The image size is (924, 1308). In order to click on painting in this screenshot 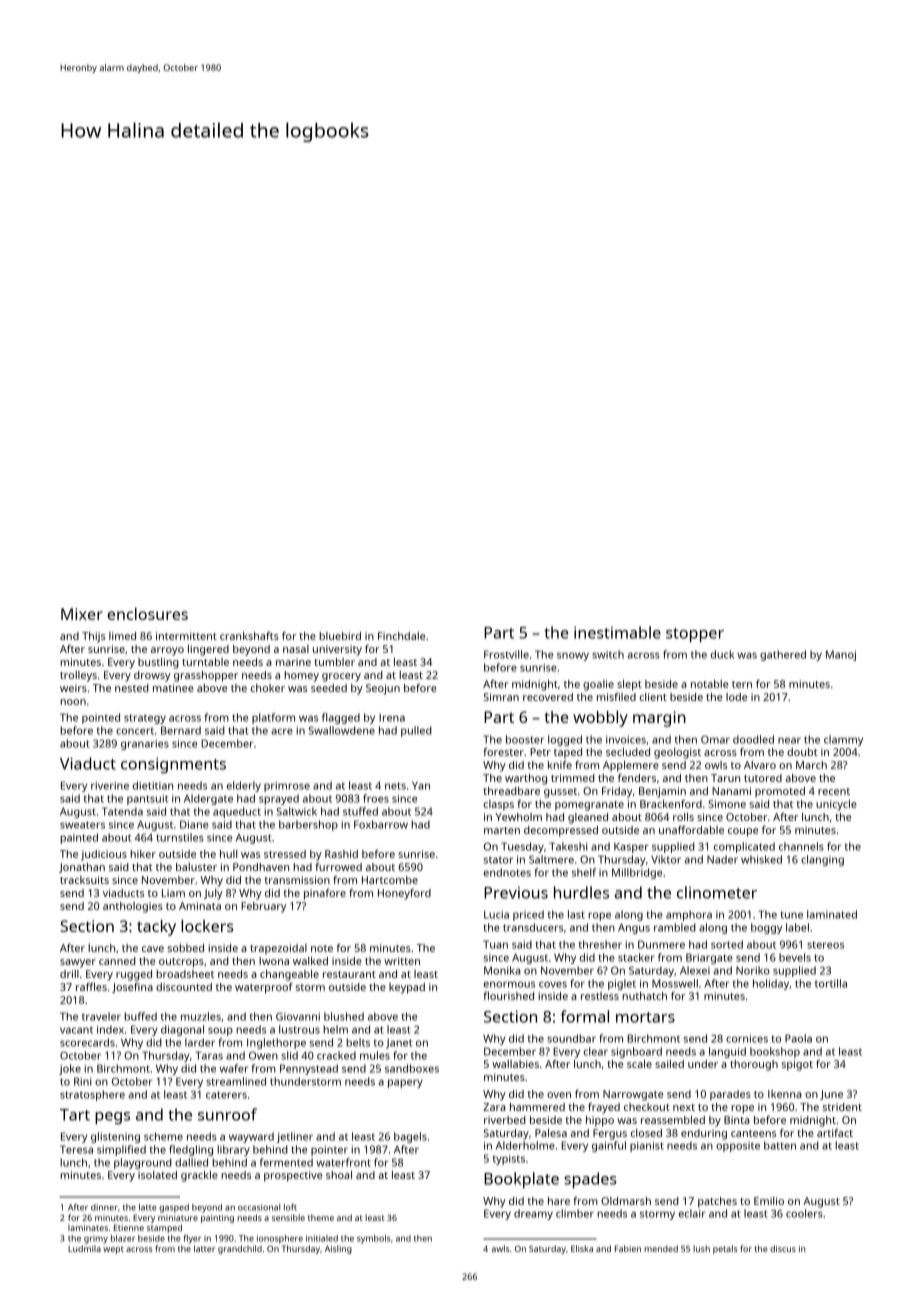, I will do `click(217, 1218)`.
